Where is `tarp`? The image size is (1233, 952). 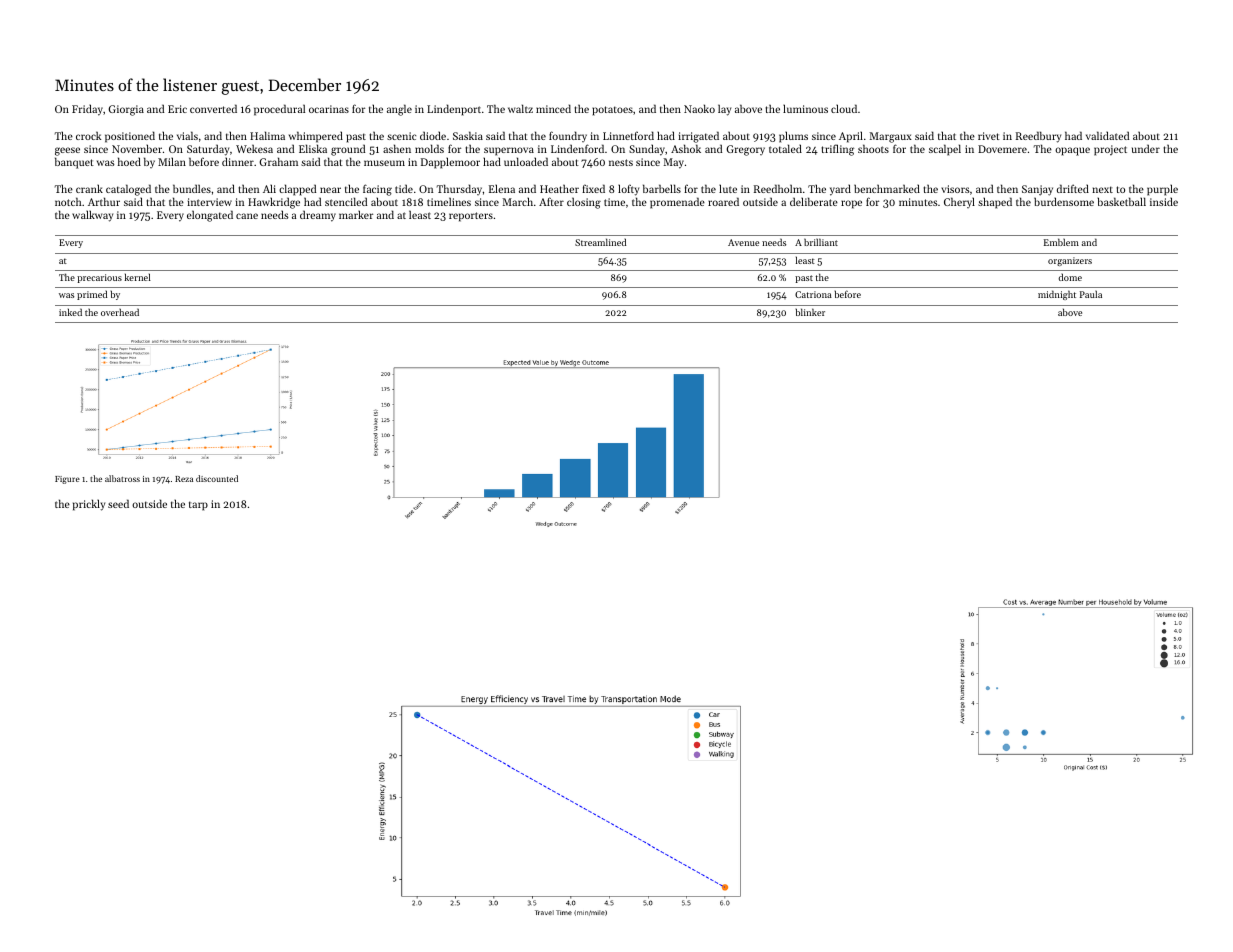 tarp is located at coordinates (198, 506).
